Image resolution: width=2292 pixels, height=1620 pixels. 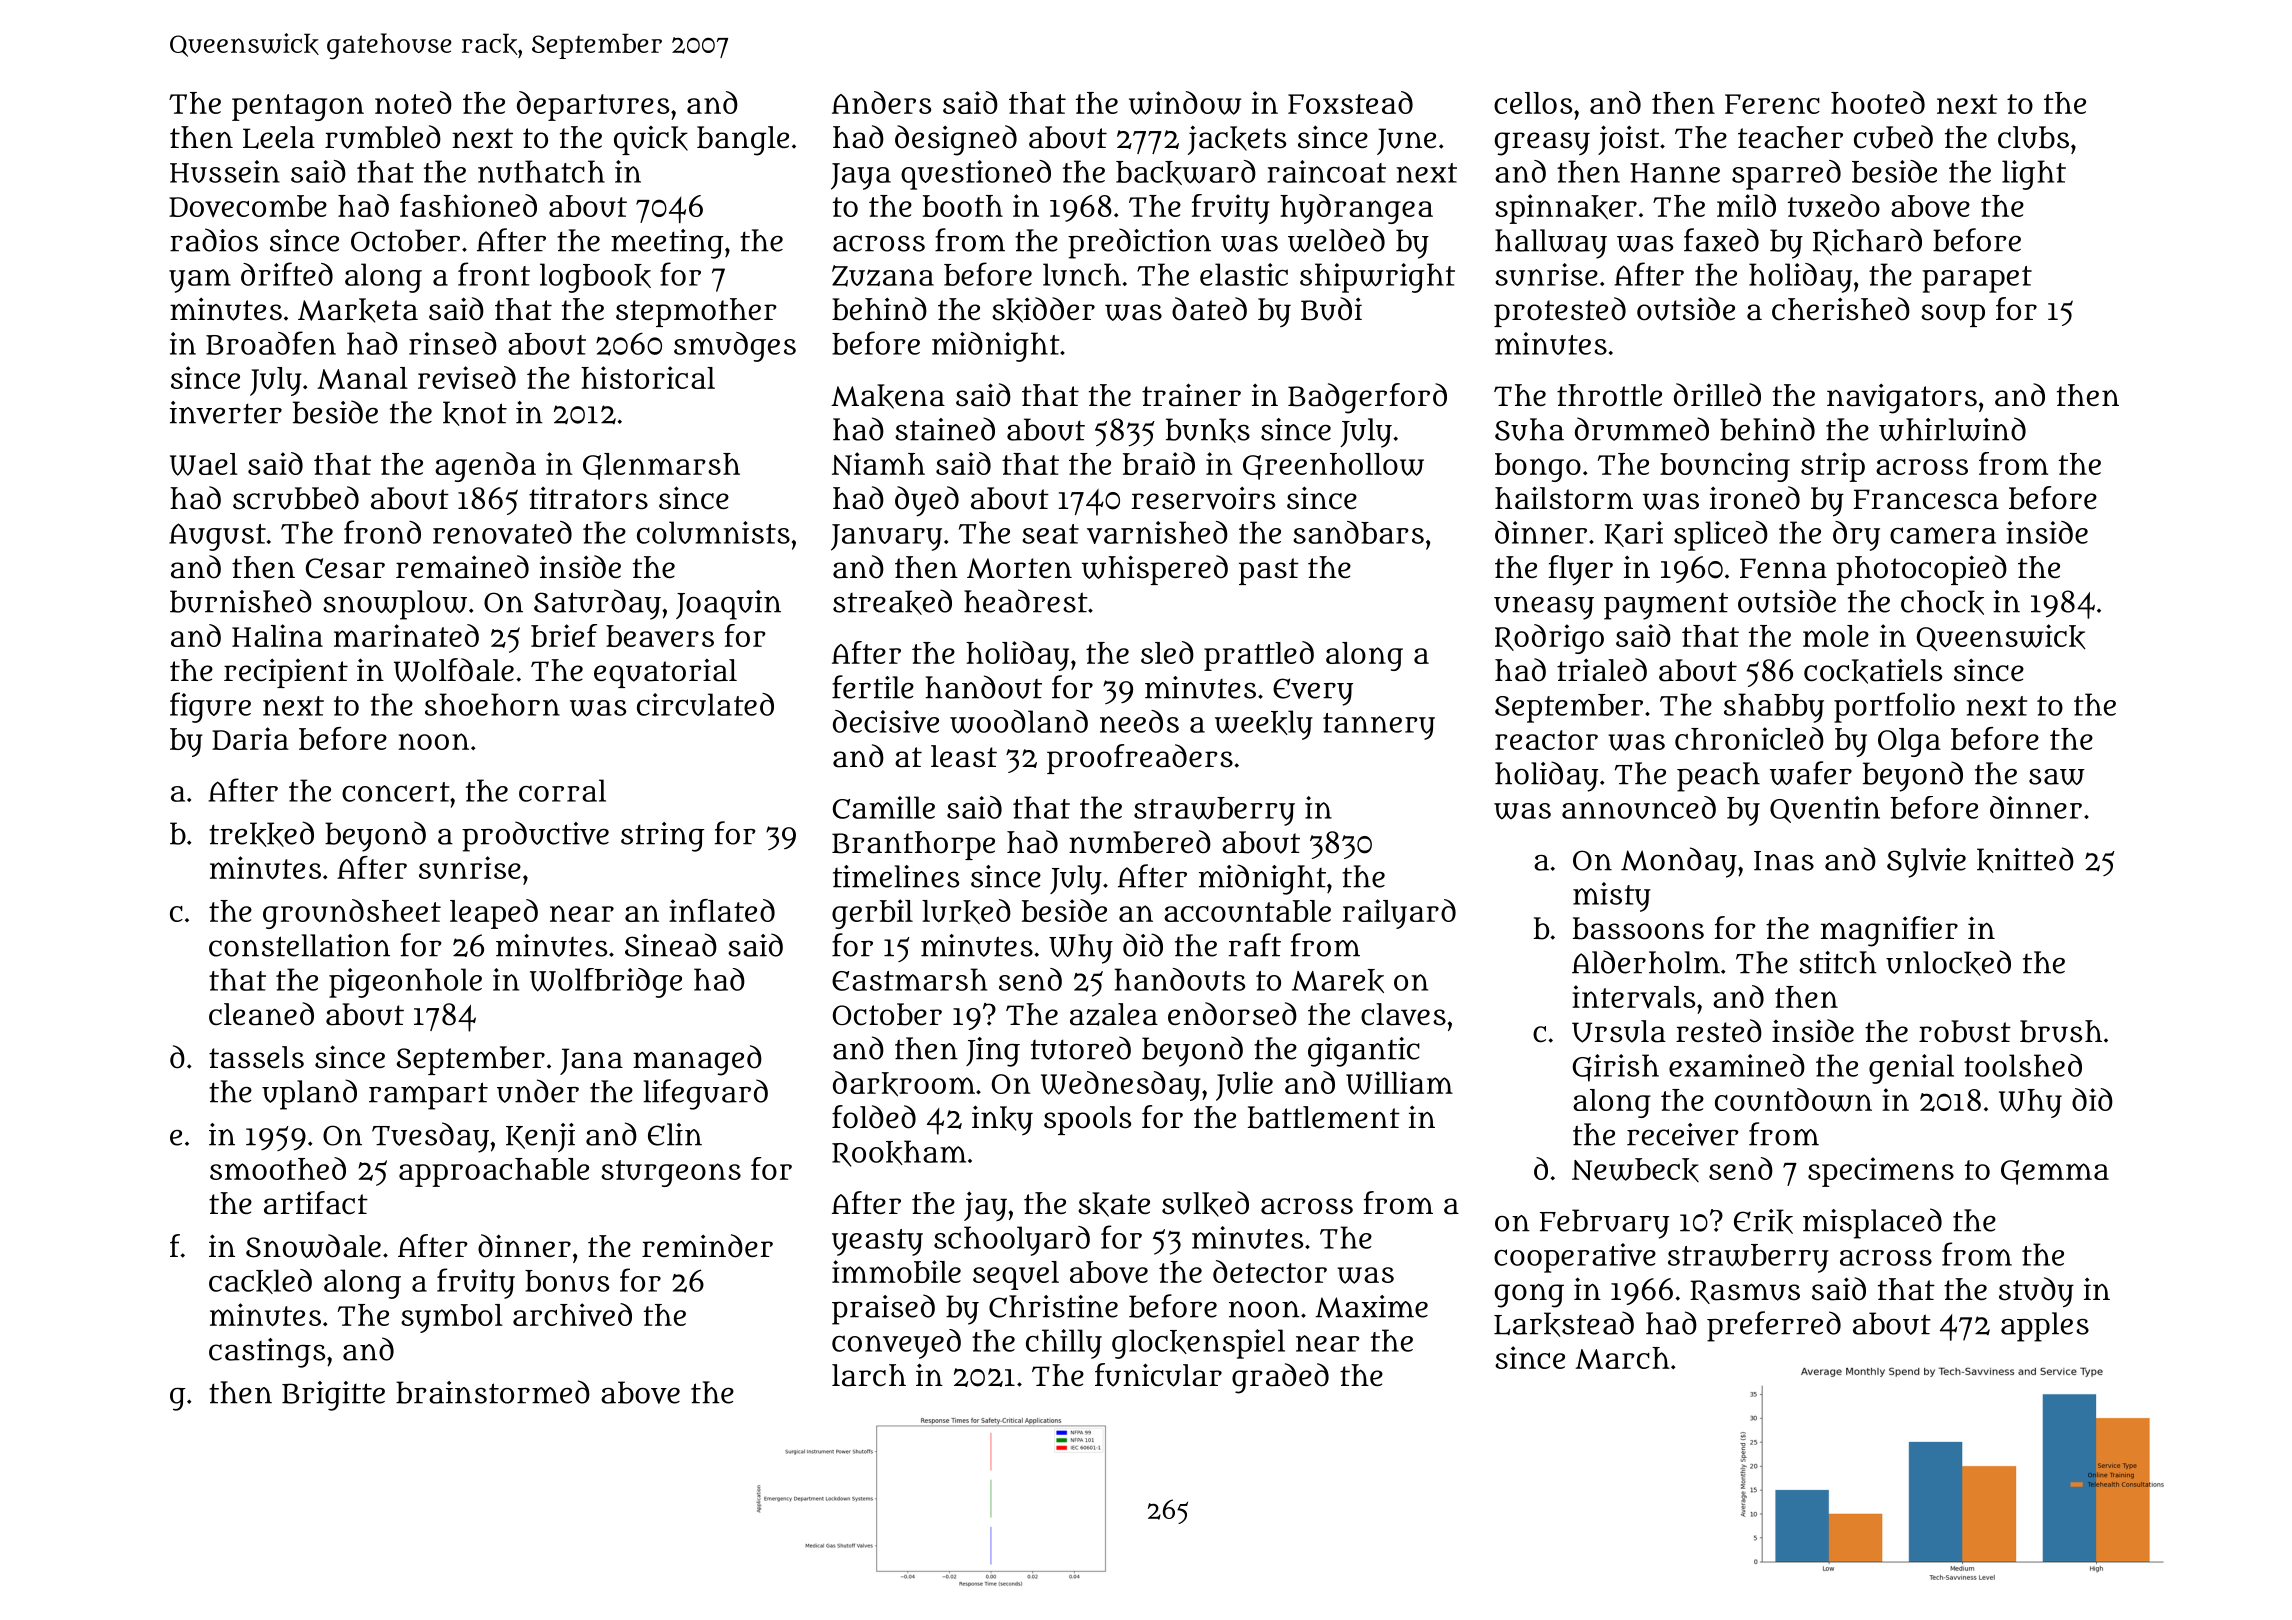 I want to click on archived, so click(x=572, y=1314).
